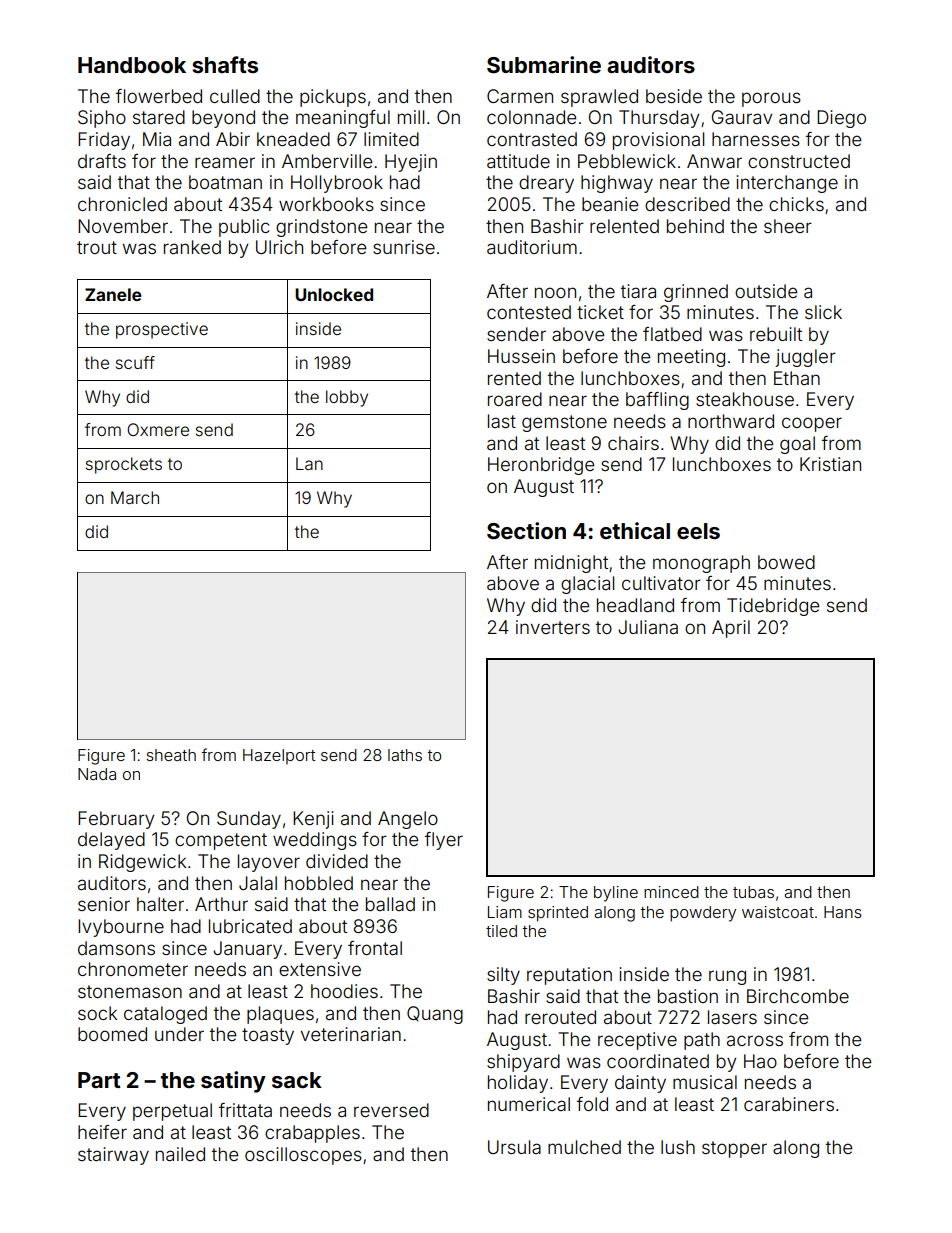 The width and height of the screenshot is (952, 1233). I want to click on Pebblewick, so click(627, 161).
